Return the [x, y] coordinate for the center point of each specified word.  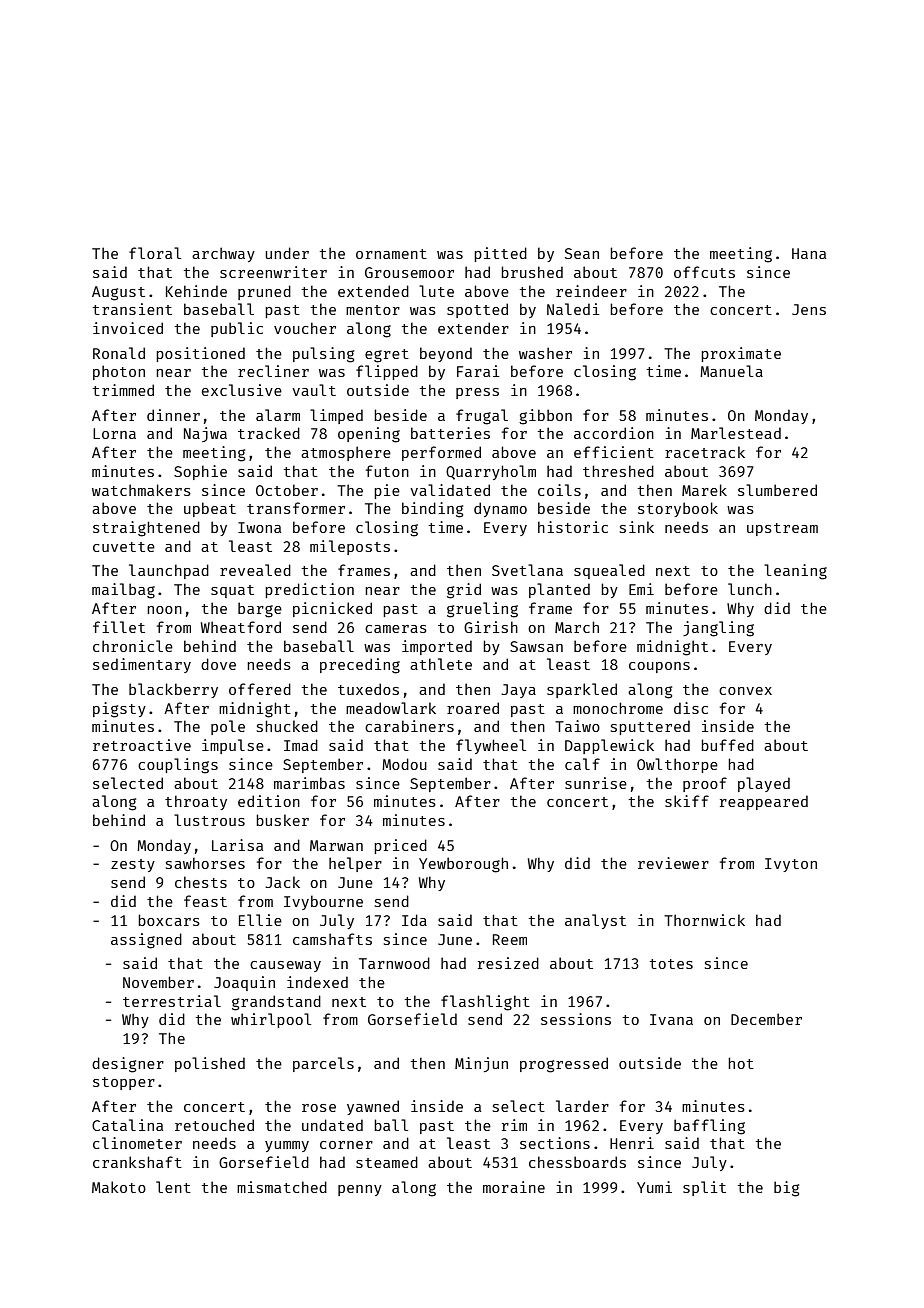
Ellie [260, 920]
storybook [678, 509]
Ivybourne [323, 902]
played [764, 784]
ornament [391, 254]
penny [360, 1190]
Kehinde [196, 291]
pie [387, 491]
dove [218, 664]
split [704, 1188]
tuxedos [368, 689]
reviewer [673, 863]
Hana [809, 253]
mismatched [282, 1187]
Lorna [114, 433]
